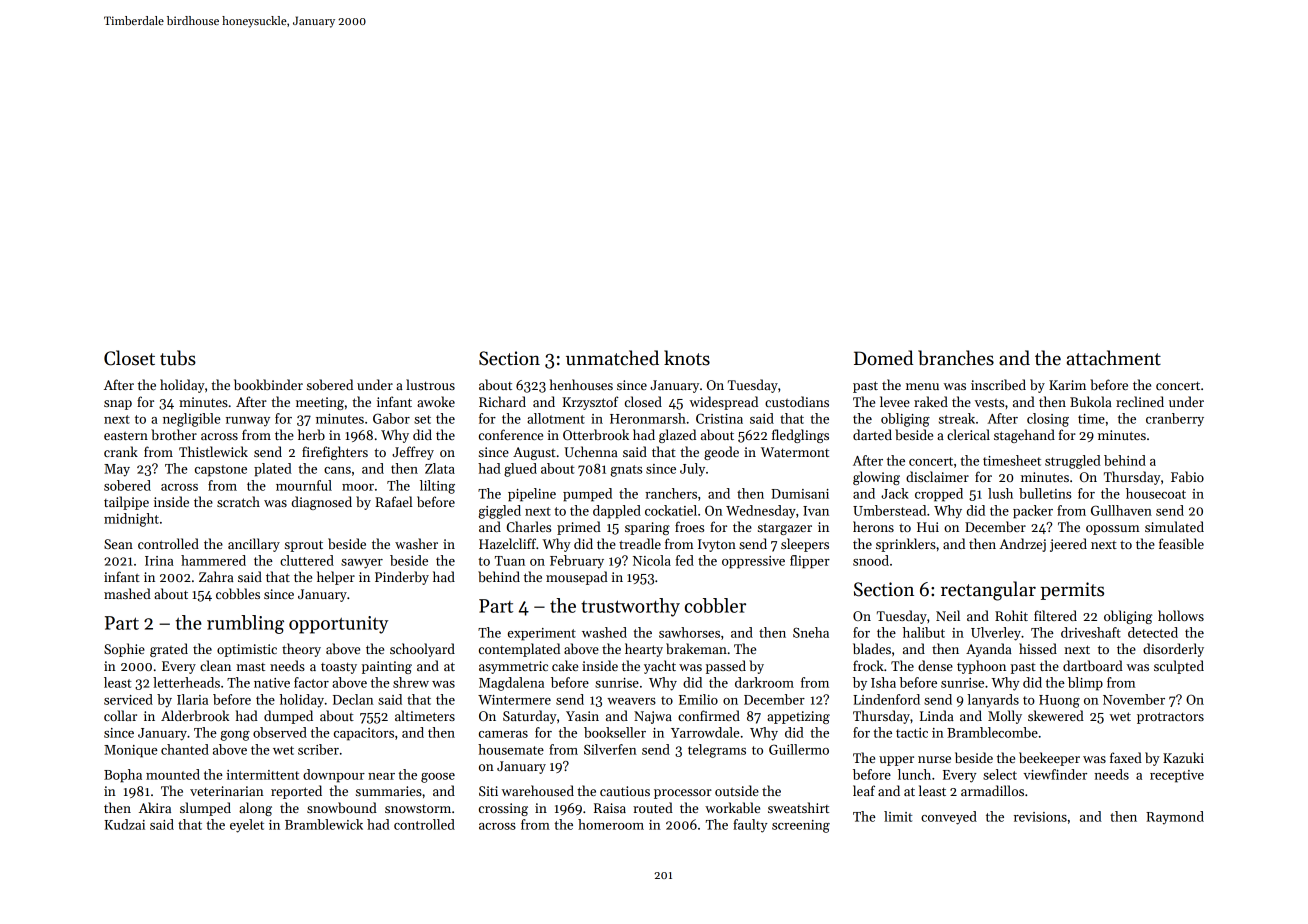 This document has height=924, width=1308. What do you see at coordinates (1114, 358) in the document?
I see `attachment` at bounding box center [1114, 358].
